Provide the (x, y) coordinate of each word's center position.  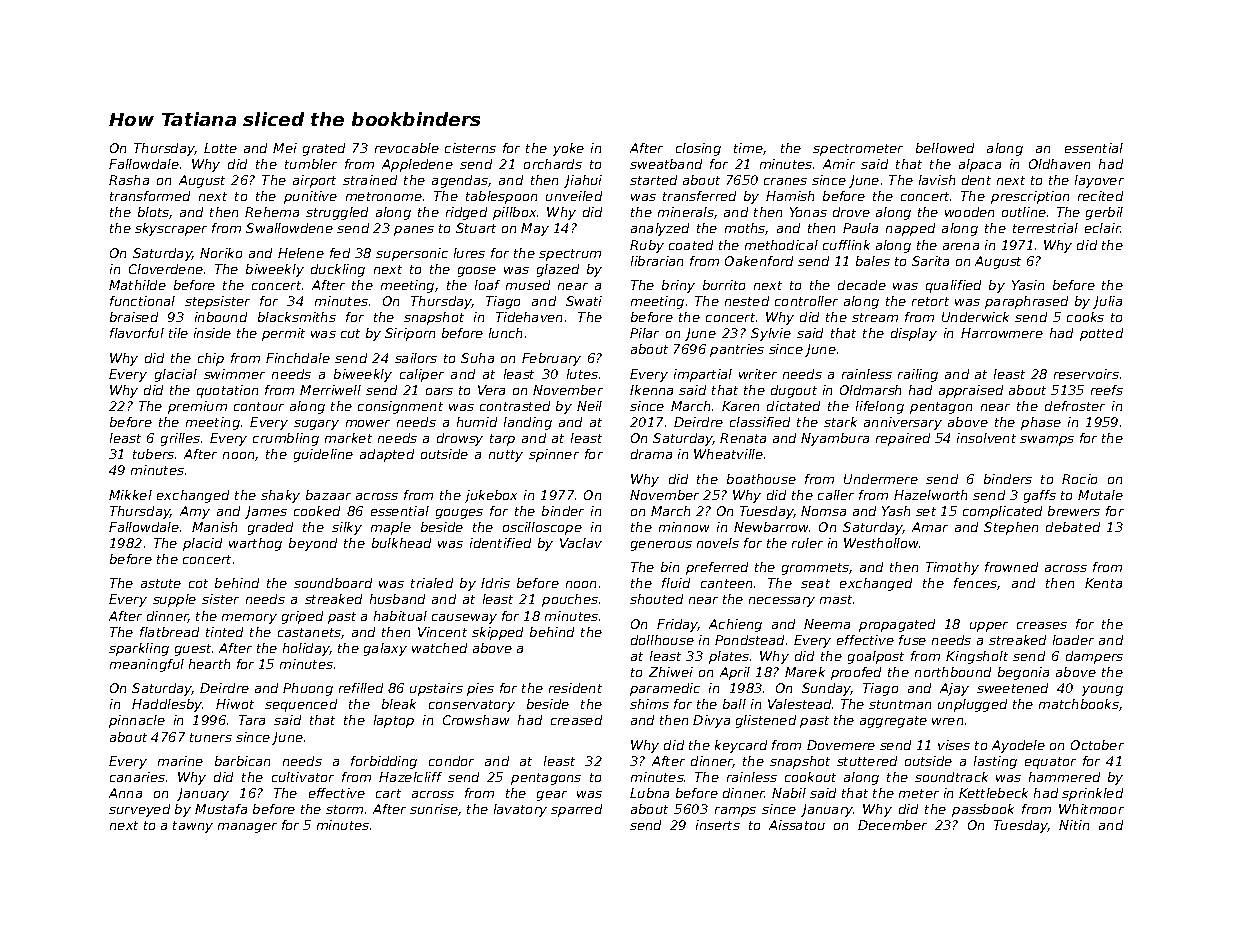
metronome (384, 196)
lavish (937, 180)
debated (1073, 527)
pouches (570, 600)
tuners (211, 737)
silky (347, 528)
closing (698, 149)
